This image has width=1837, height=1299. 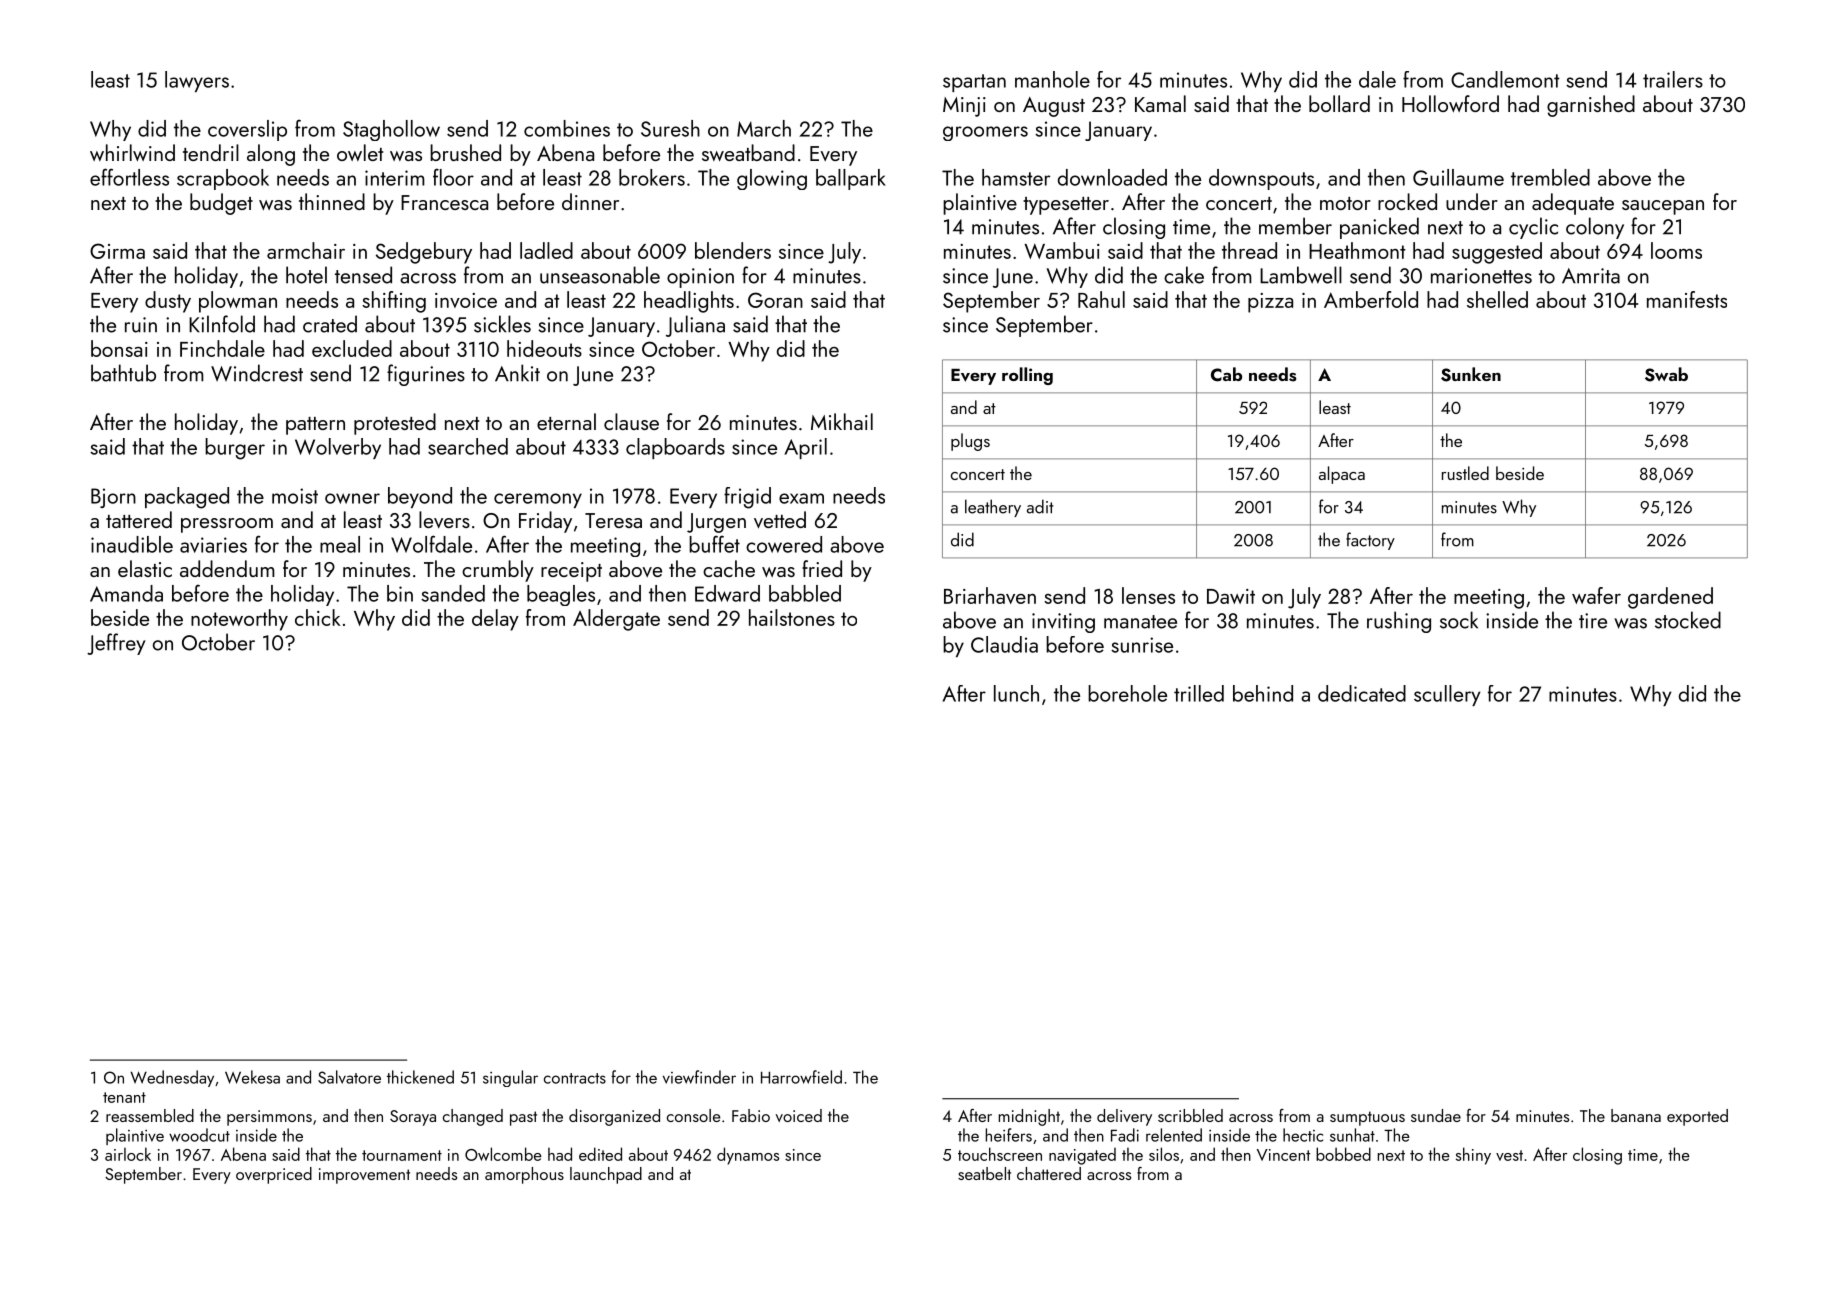 I want to click on delay, so click(x=495, y=620).
